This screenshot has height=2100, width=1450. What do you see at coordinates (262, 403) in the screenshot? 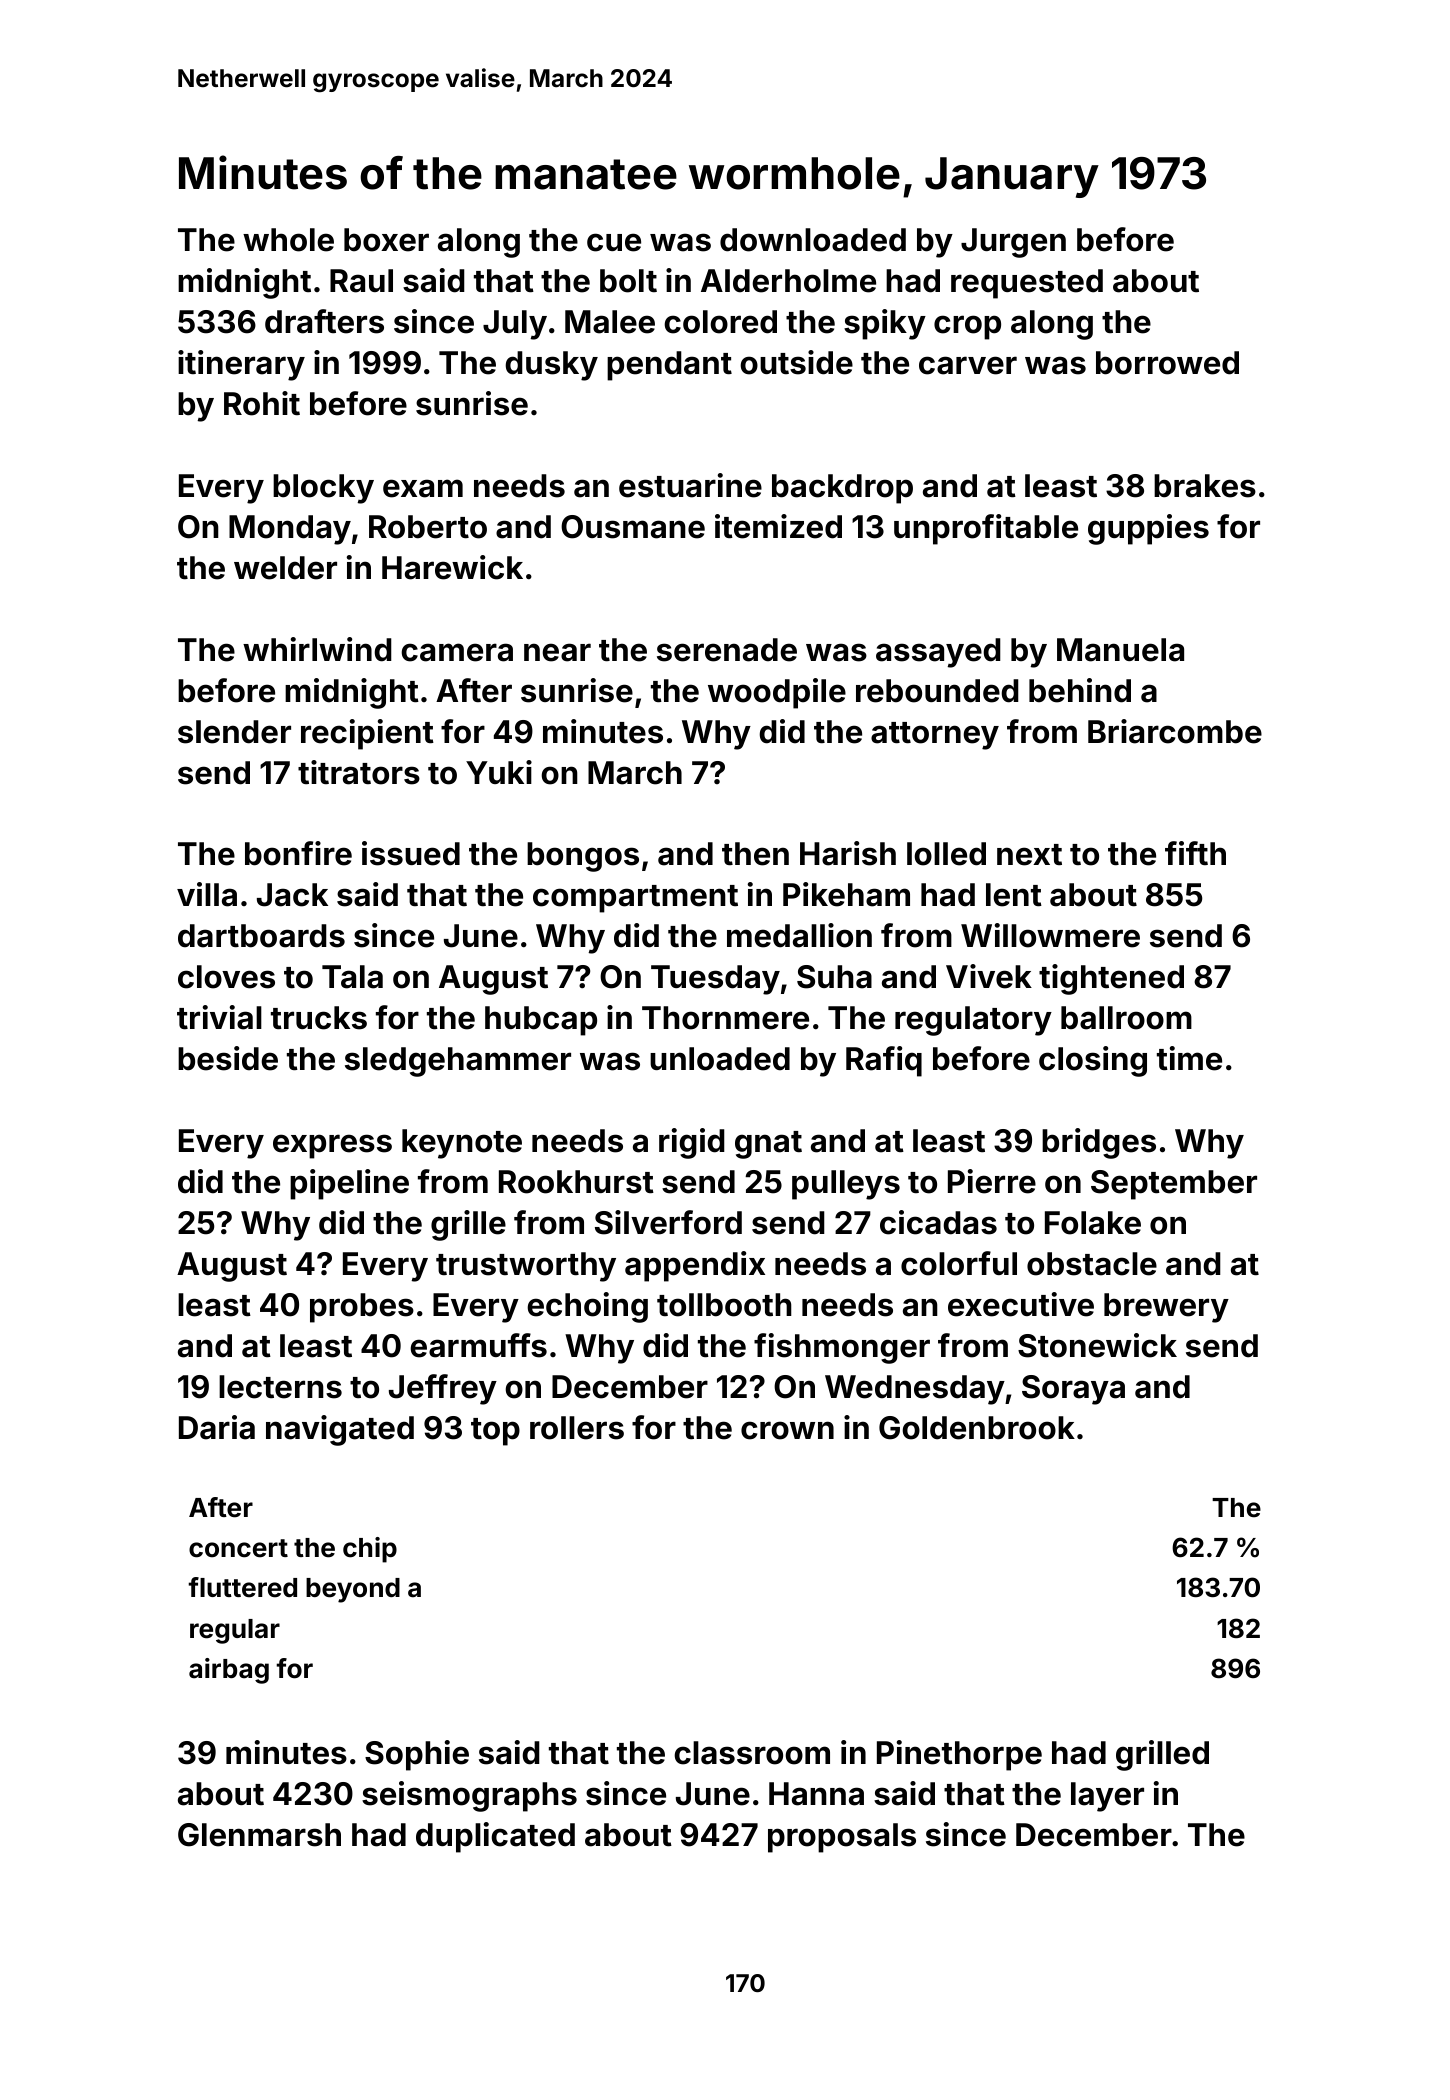
I see `Rohit` at bounding box center [262, 403].
